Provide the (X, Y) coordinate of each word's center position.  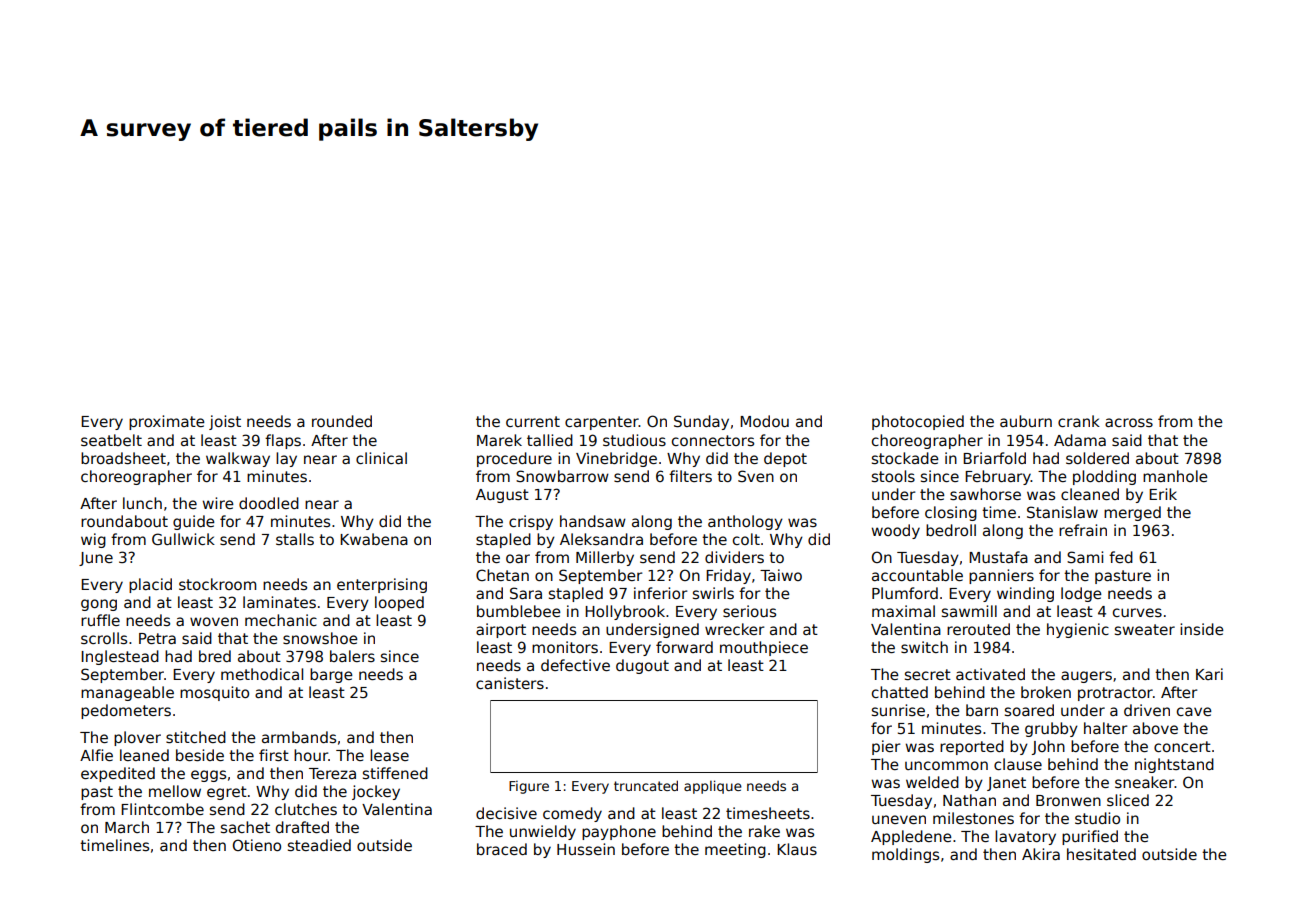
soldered (1097, 458)
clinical (381, 458)
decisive (506, 813)
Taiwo (781, 575)
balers (352, 656)
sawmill (969, 611)
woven (214, 621)
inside (1202, 629)
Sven (756, 476)
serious (749, 611)
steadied (319, 845)
